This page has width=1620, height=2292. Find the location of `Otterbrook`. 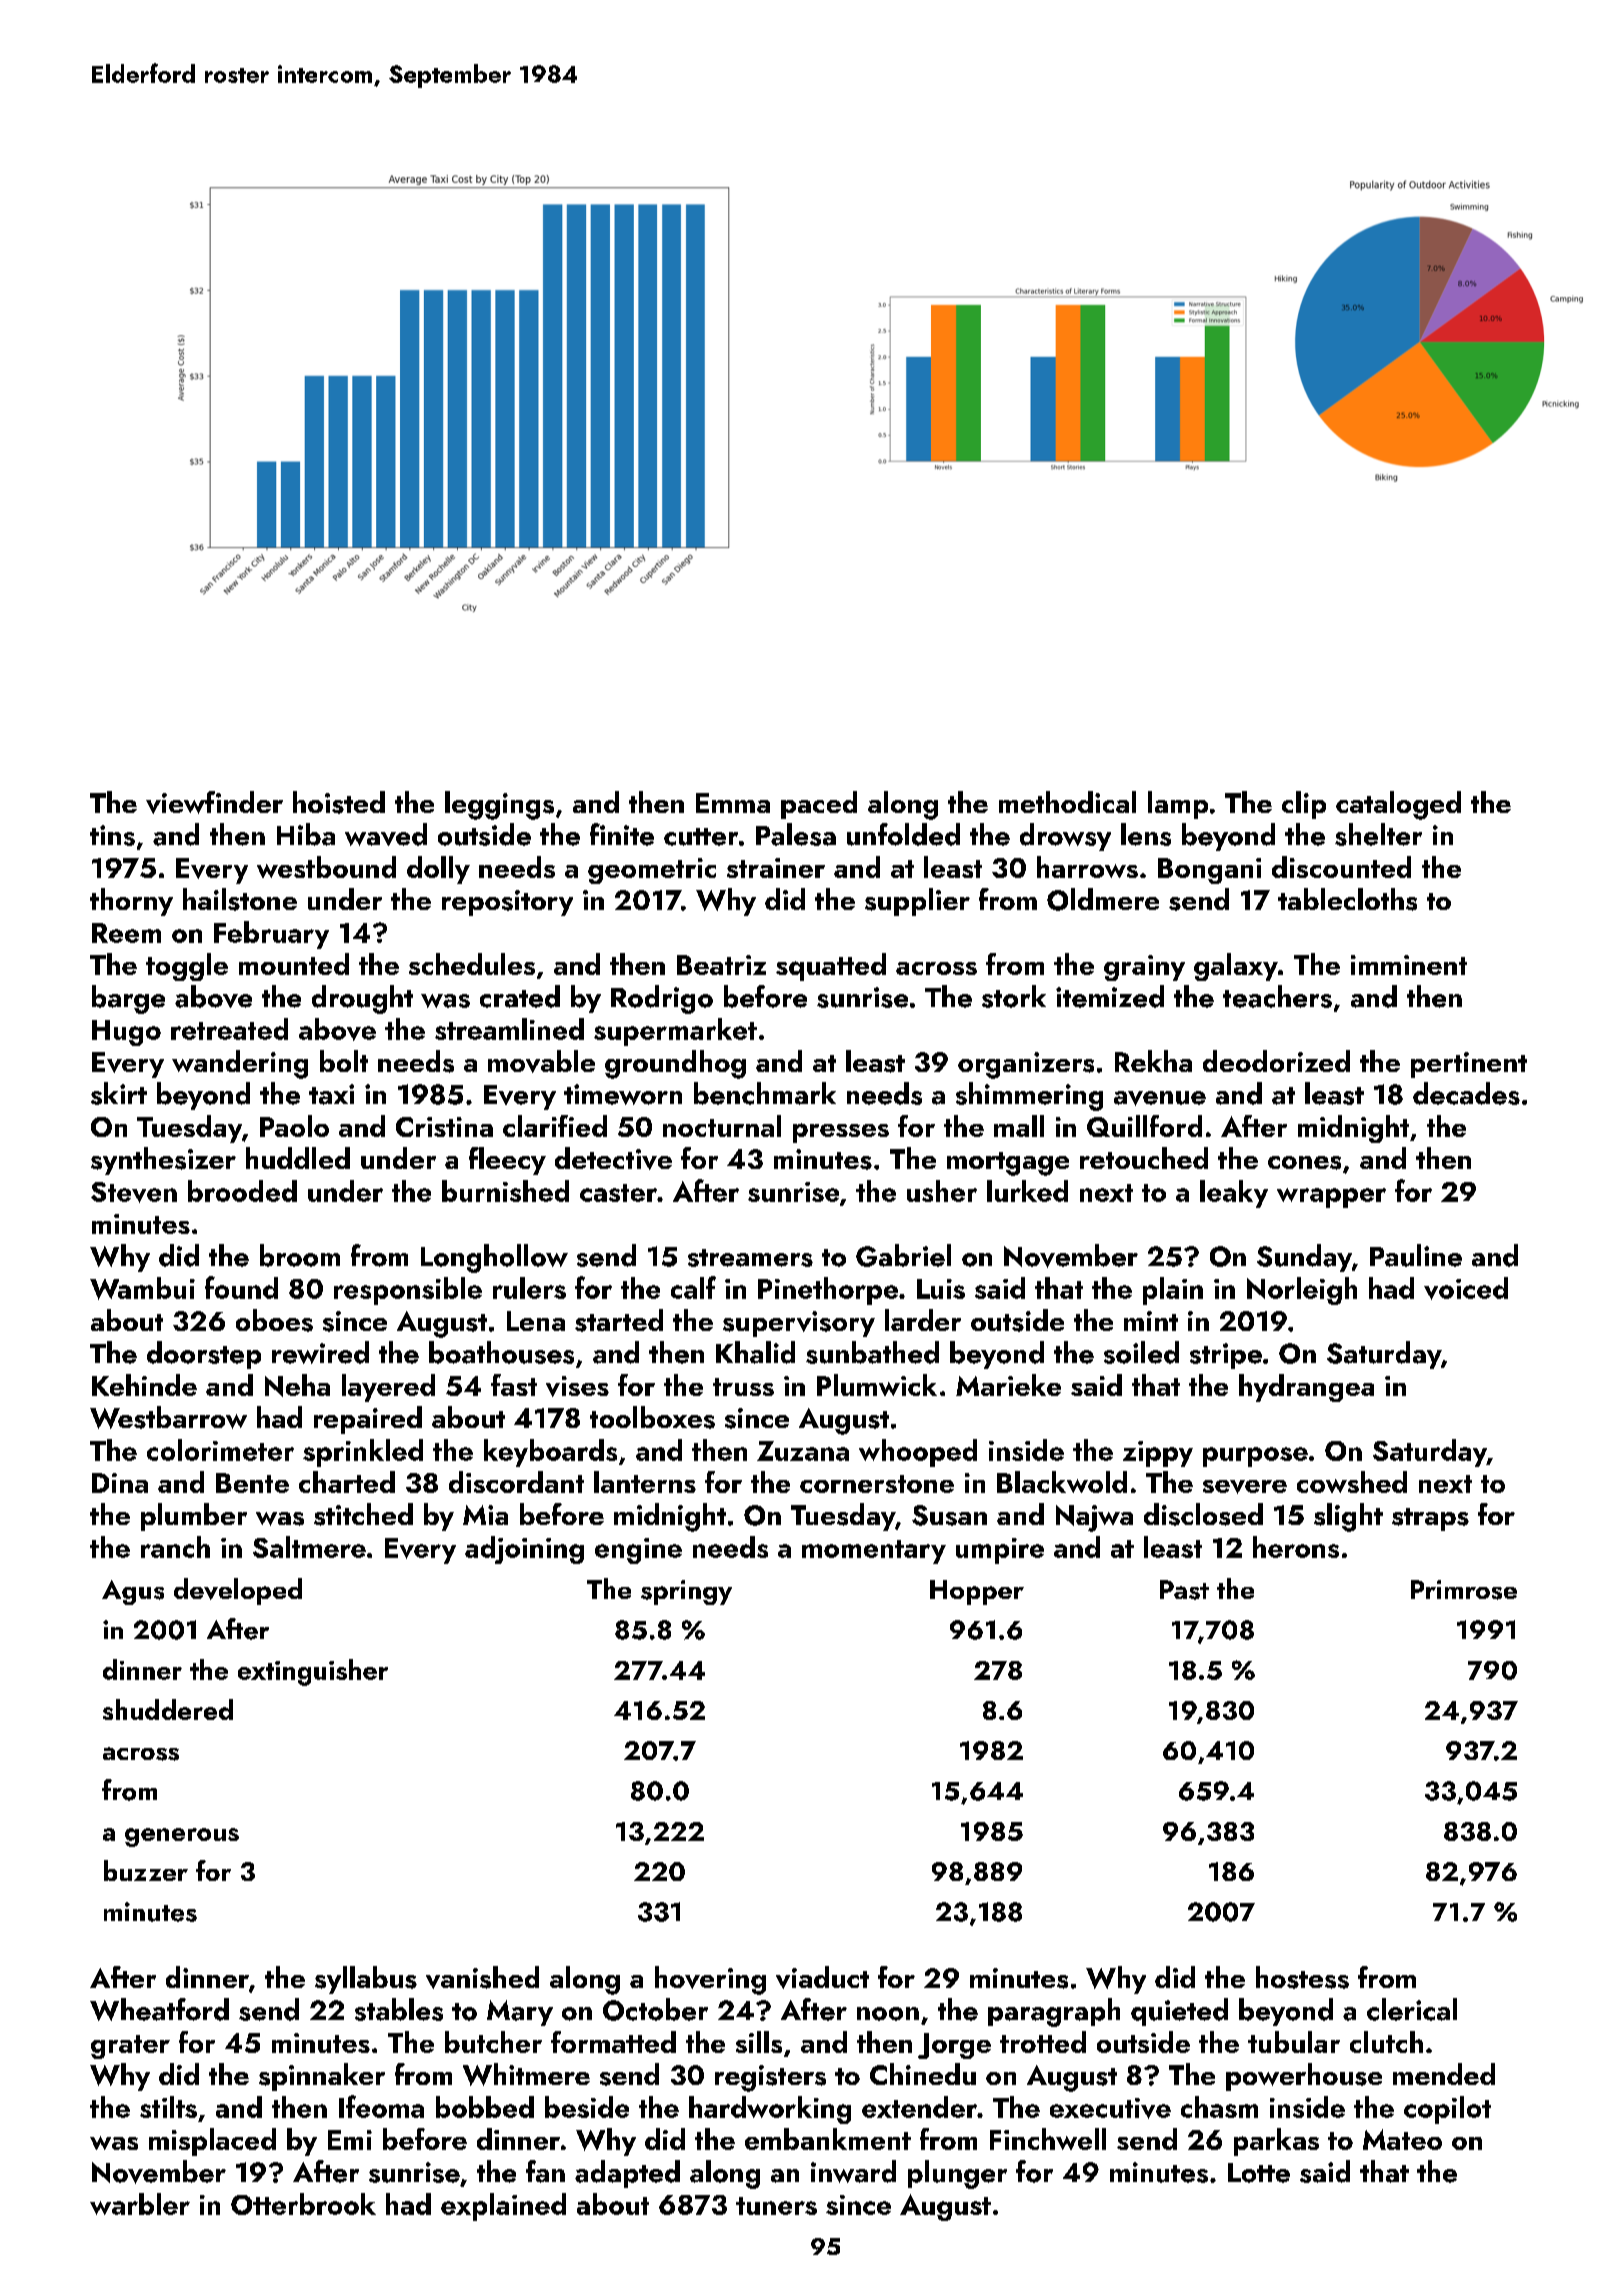

Otterbrook is located at coordinates (303, 2204).
